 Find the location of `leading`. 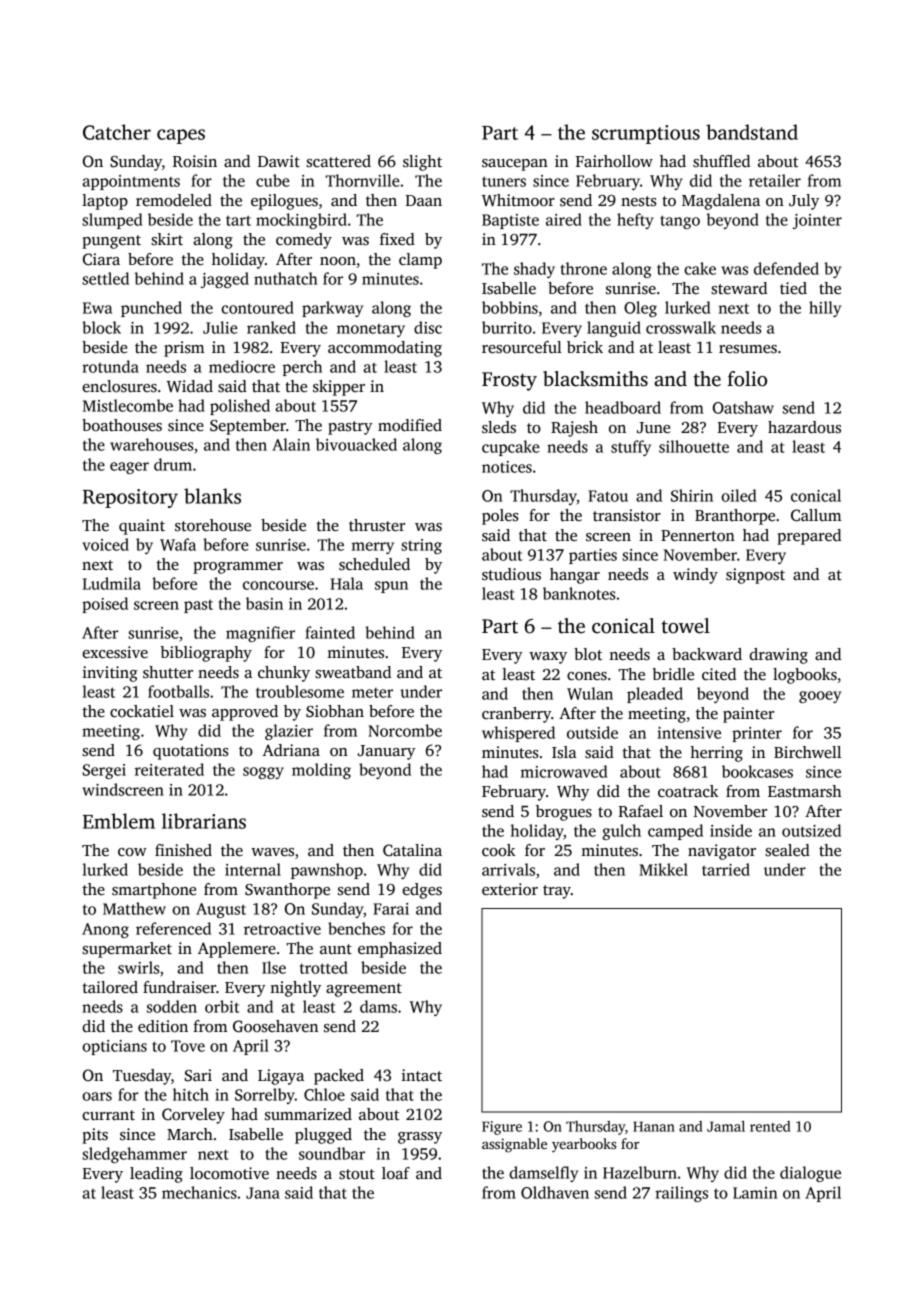

leading is located at coordinates (156, 1175).
